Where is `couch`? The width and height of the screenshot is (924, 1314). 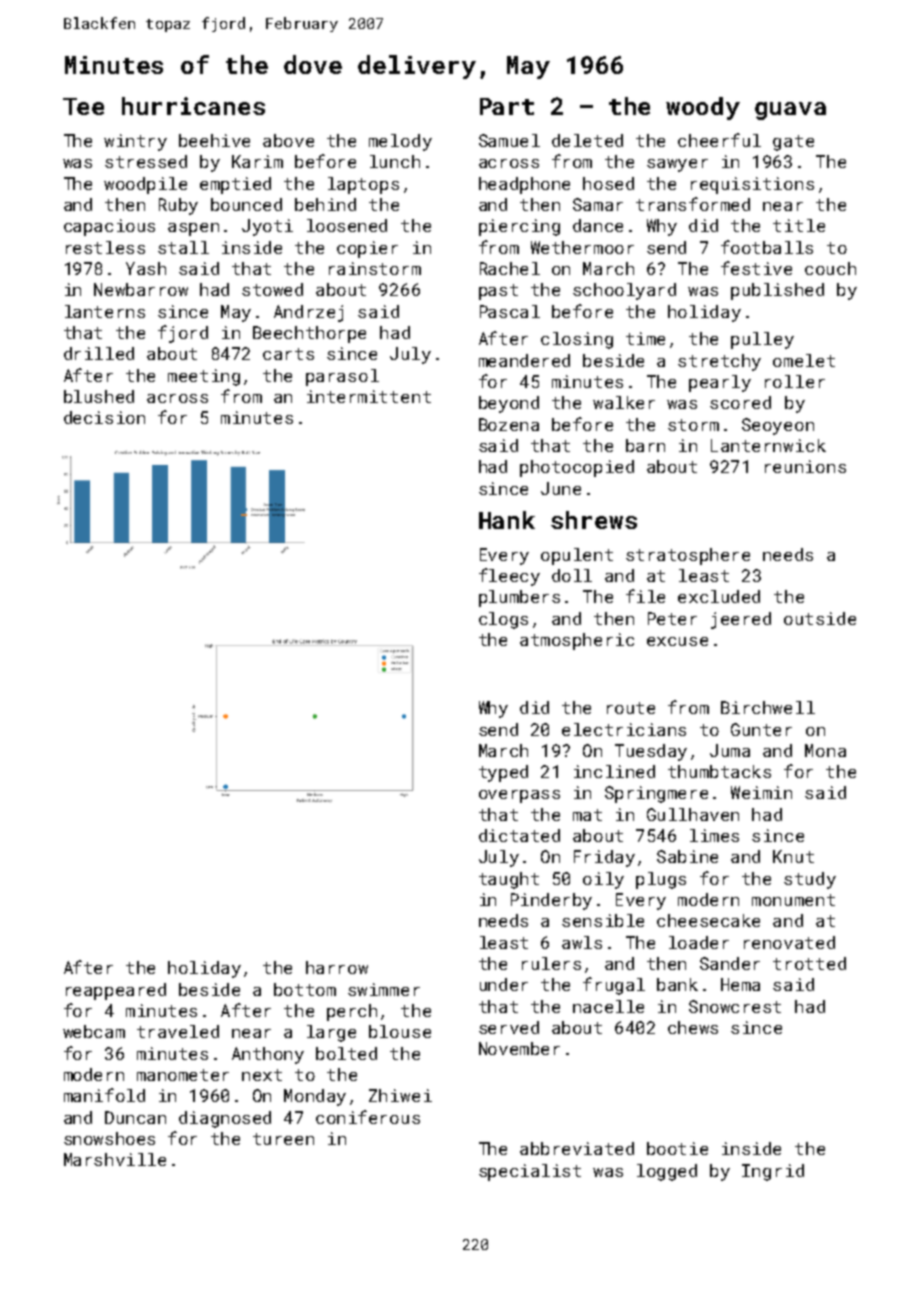
couch is located at coordinates (830, 268).
